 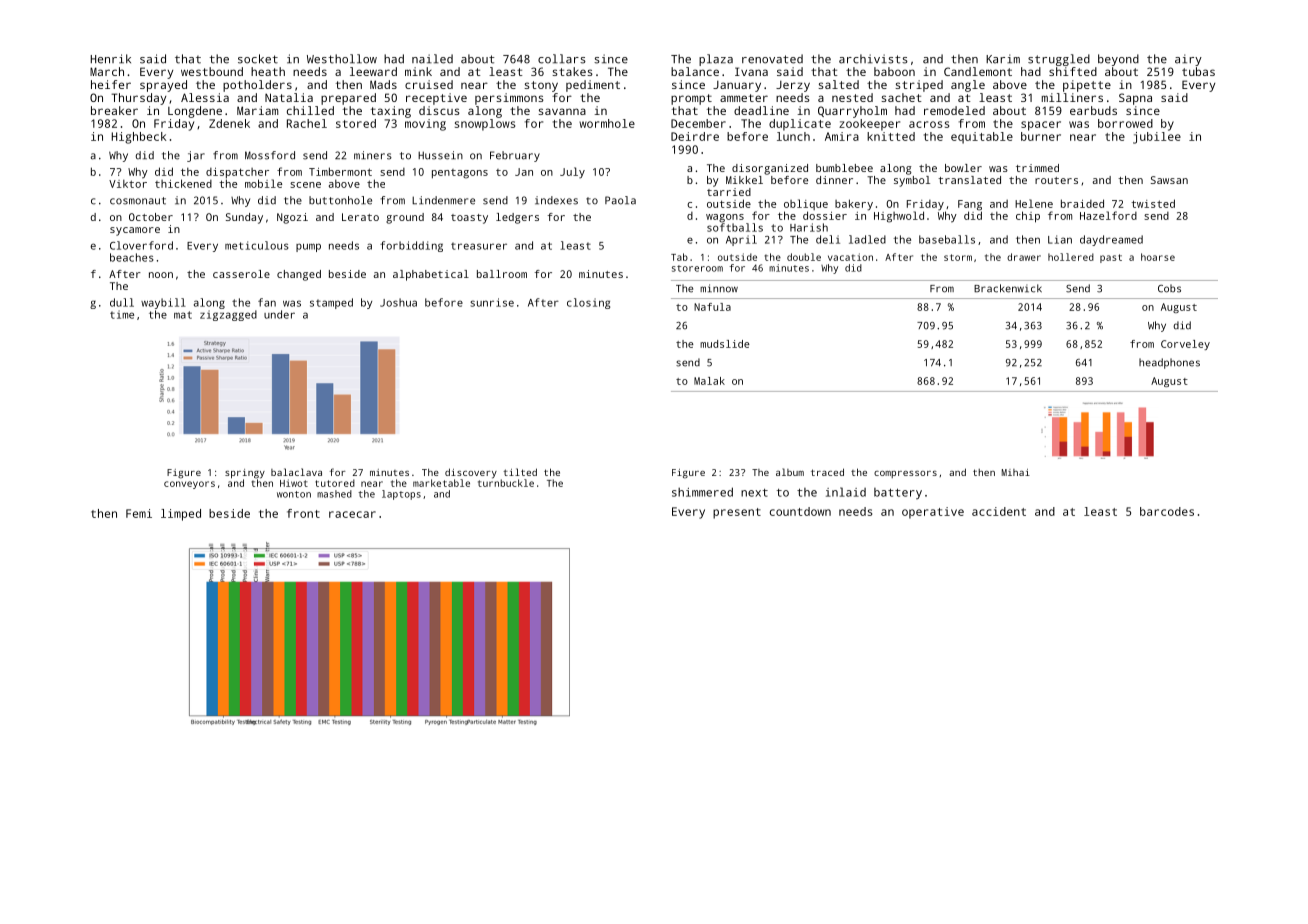 I want to click on heifer, so click(x=111, y=84).
